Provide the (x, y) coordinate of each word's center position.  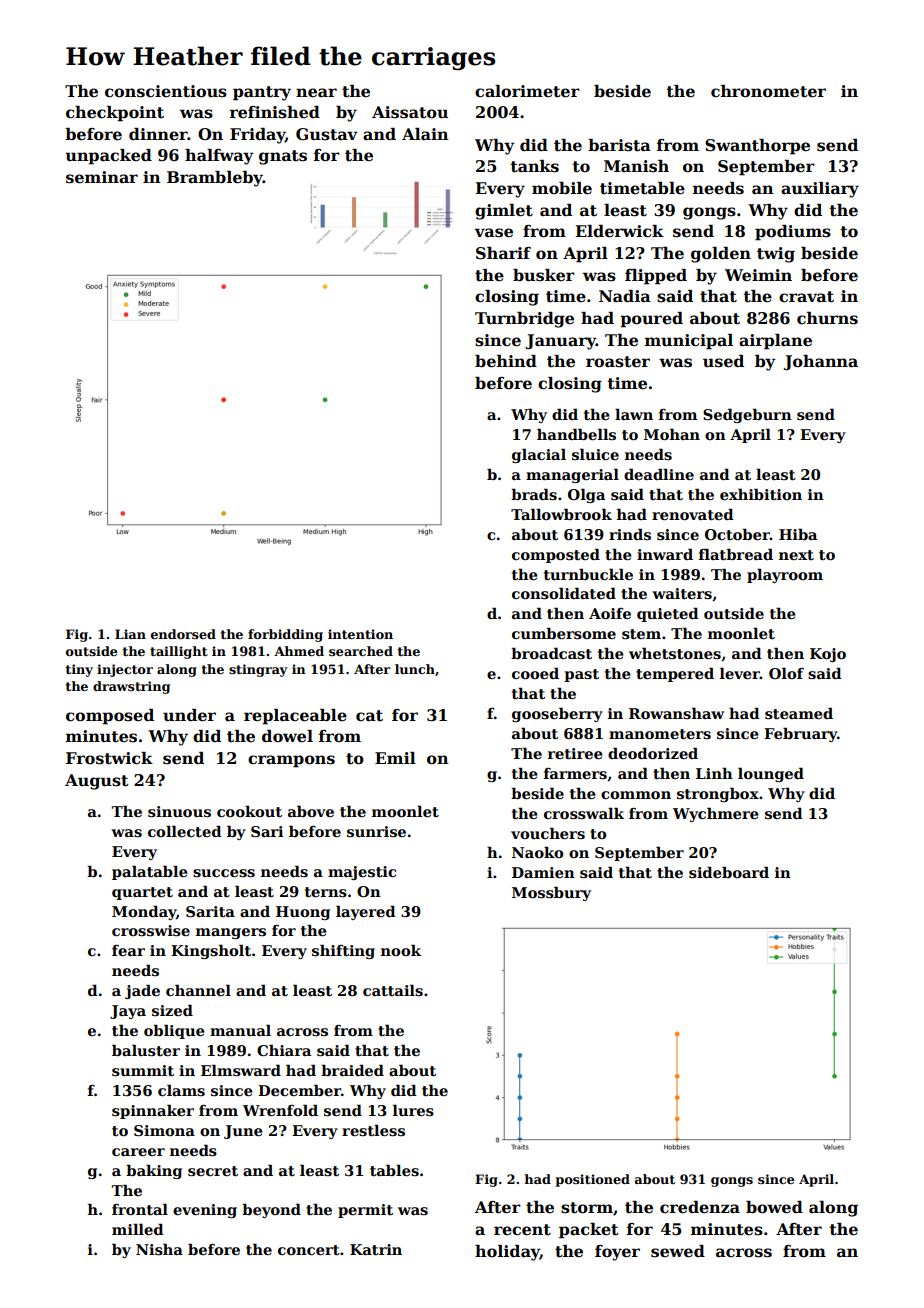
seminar (102, 177)
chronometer (768, 91)
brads (534, 494)
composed (110, 717)
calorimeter (527, 91)
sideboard (729, 872)
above (311, 811)
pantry (262, 93)
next (796, 555)
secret (213, 1171)
